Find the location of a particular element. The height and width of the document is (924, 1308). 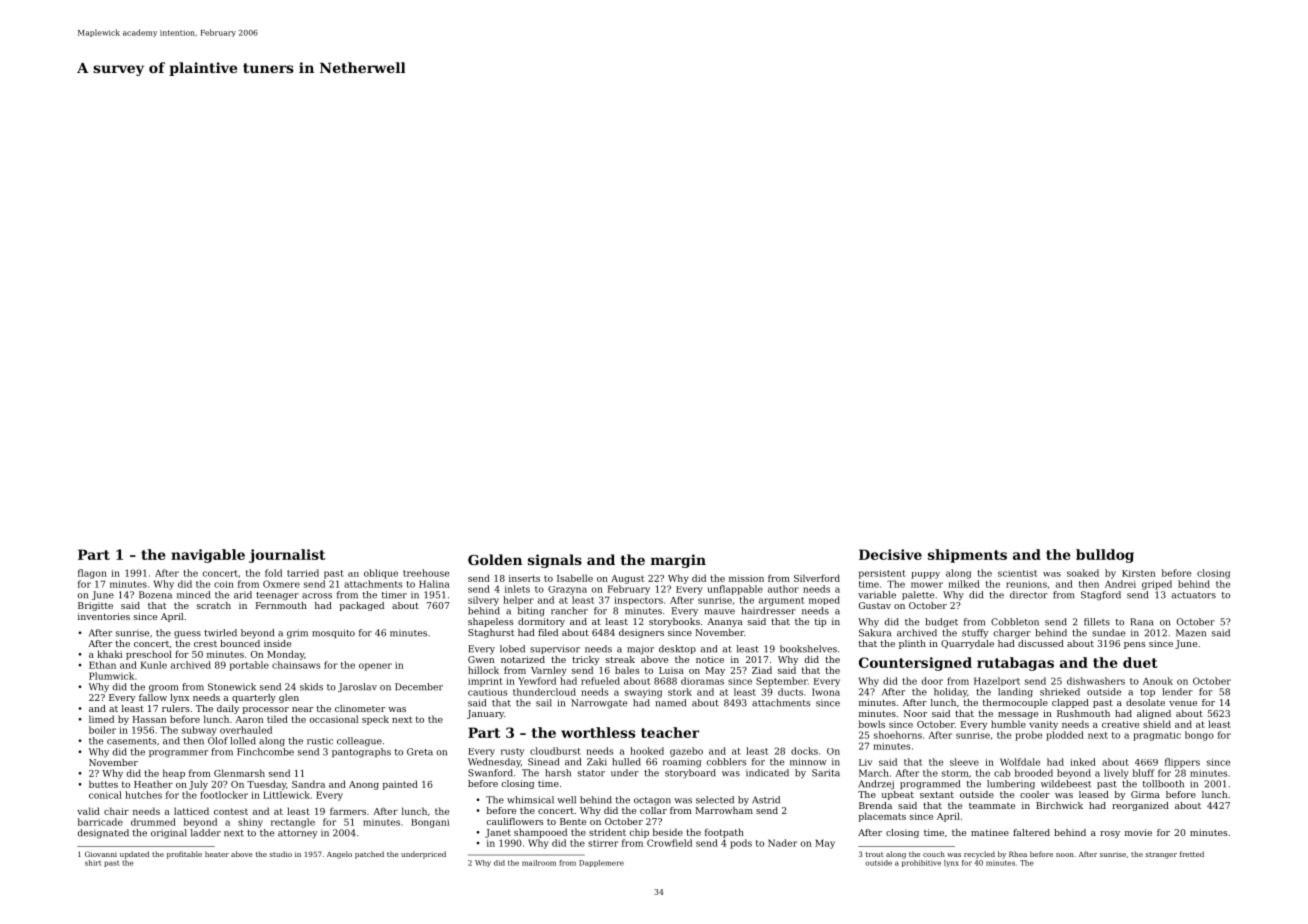

prohibitive is located at coordinates (921, 863).
